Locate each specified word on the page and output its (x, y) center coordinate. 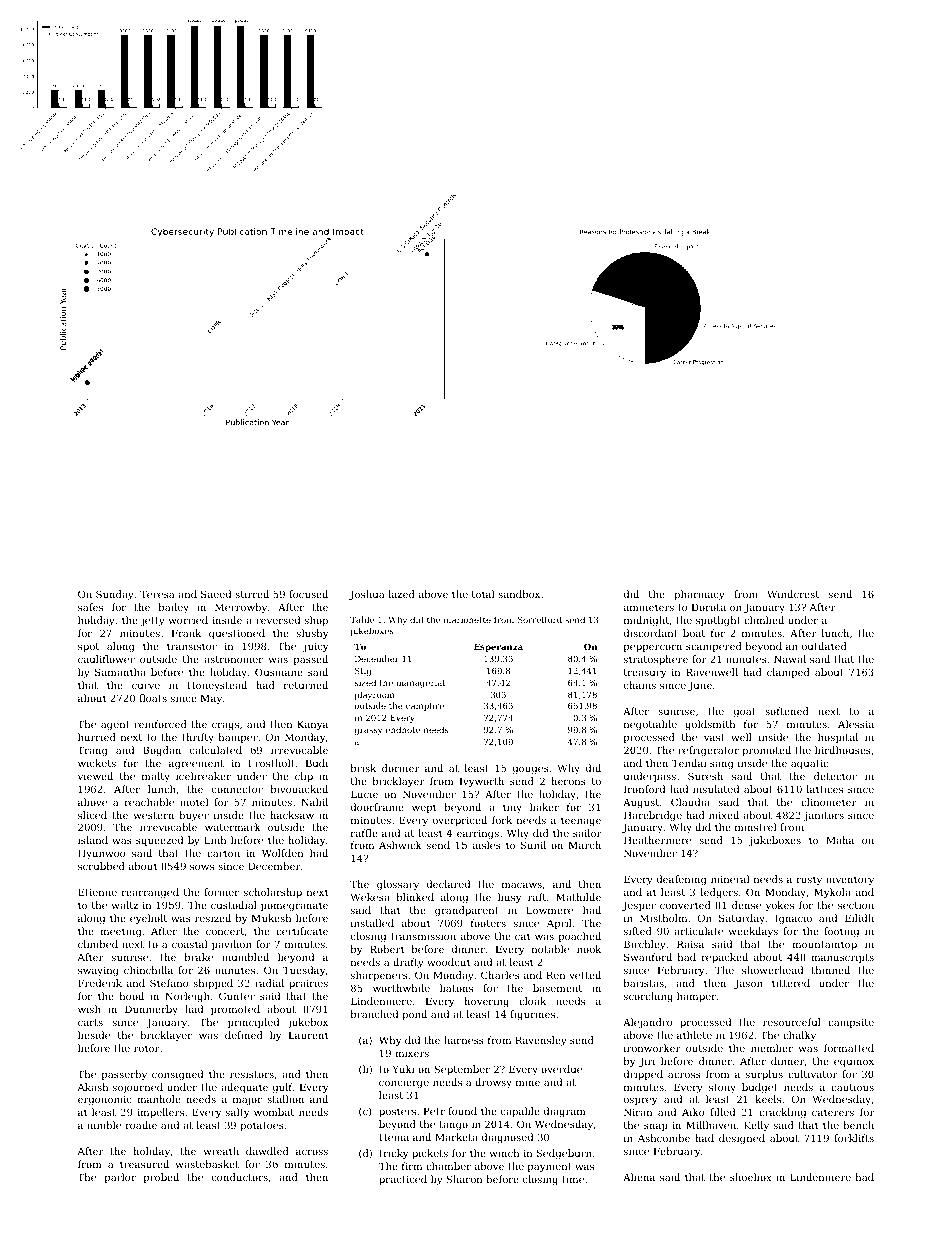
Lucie (364, 794)
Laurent (309, 1035)
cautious (852, 1087)
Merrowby (241, 608)
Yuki (403, 1069)
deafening (681, 880)
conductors (240, 1177)
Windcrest (793, 594)
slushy (312, 634)
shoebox (751, 1177)
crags (225, 726)
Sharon (464, 1179)
